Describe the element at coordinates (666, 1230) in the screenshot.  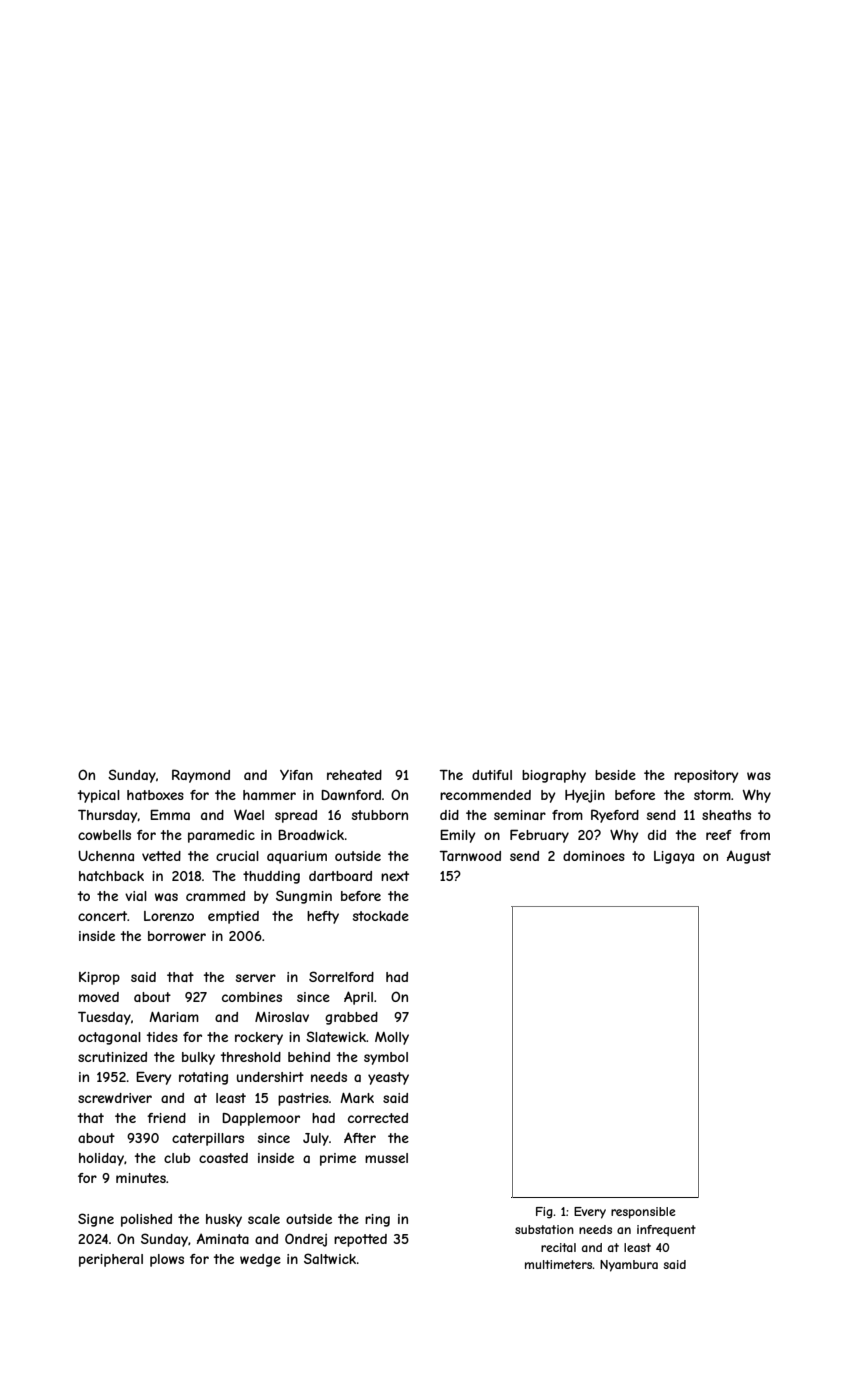
I see `infrequent` at that location.
